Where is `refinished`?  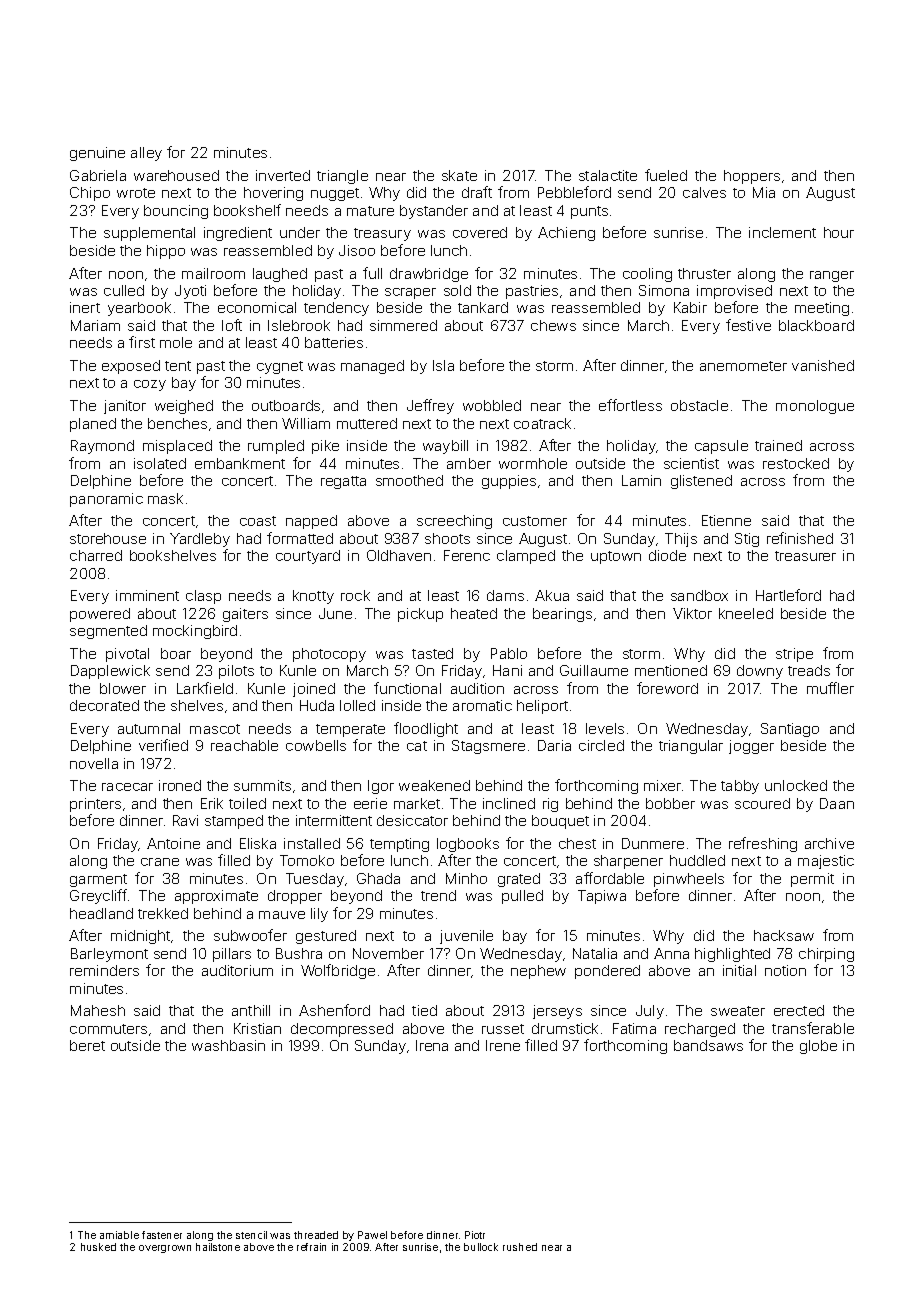 refinished is located at coordinates (800, 538).
